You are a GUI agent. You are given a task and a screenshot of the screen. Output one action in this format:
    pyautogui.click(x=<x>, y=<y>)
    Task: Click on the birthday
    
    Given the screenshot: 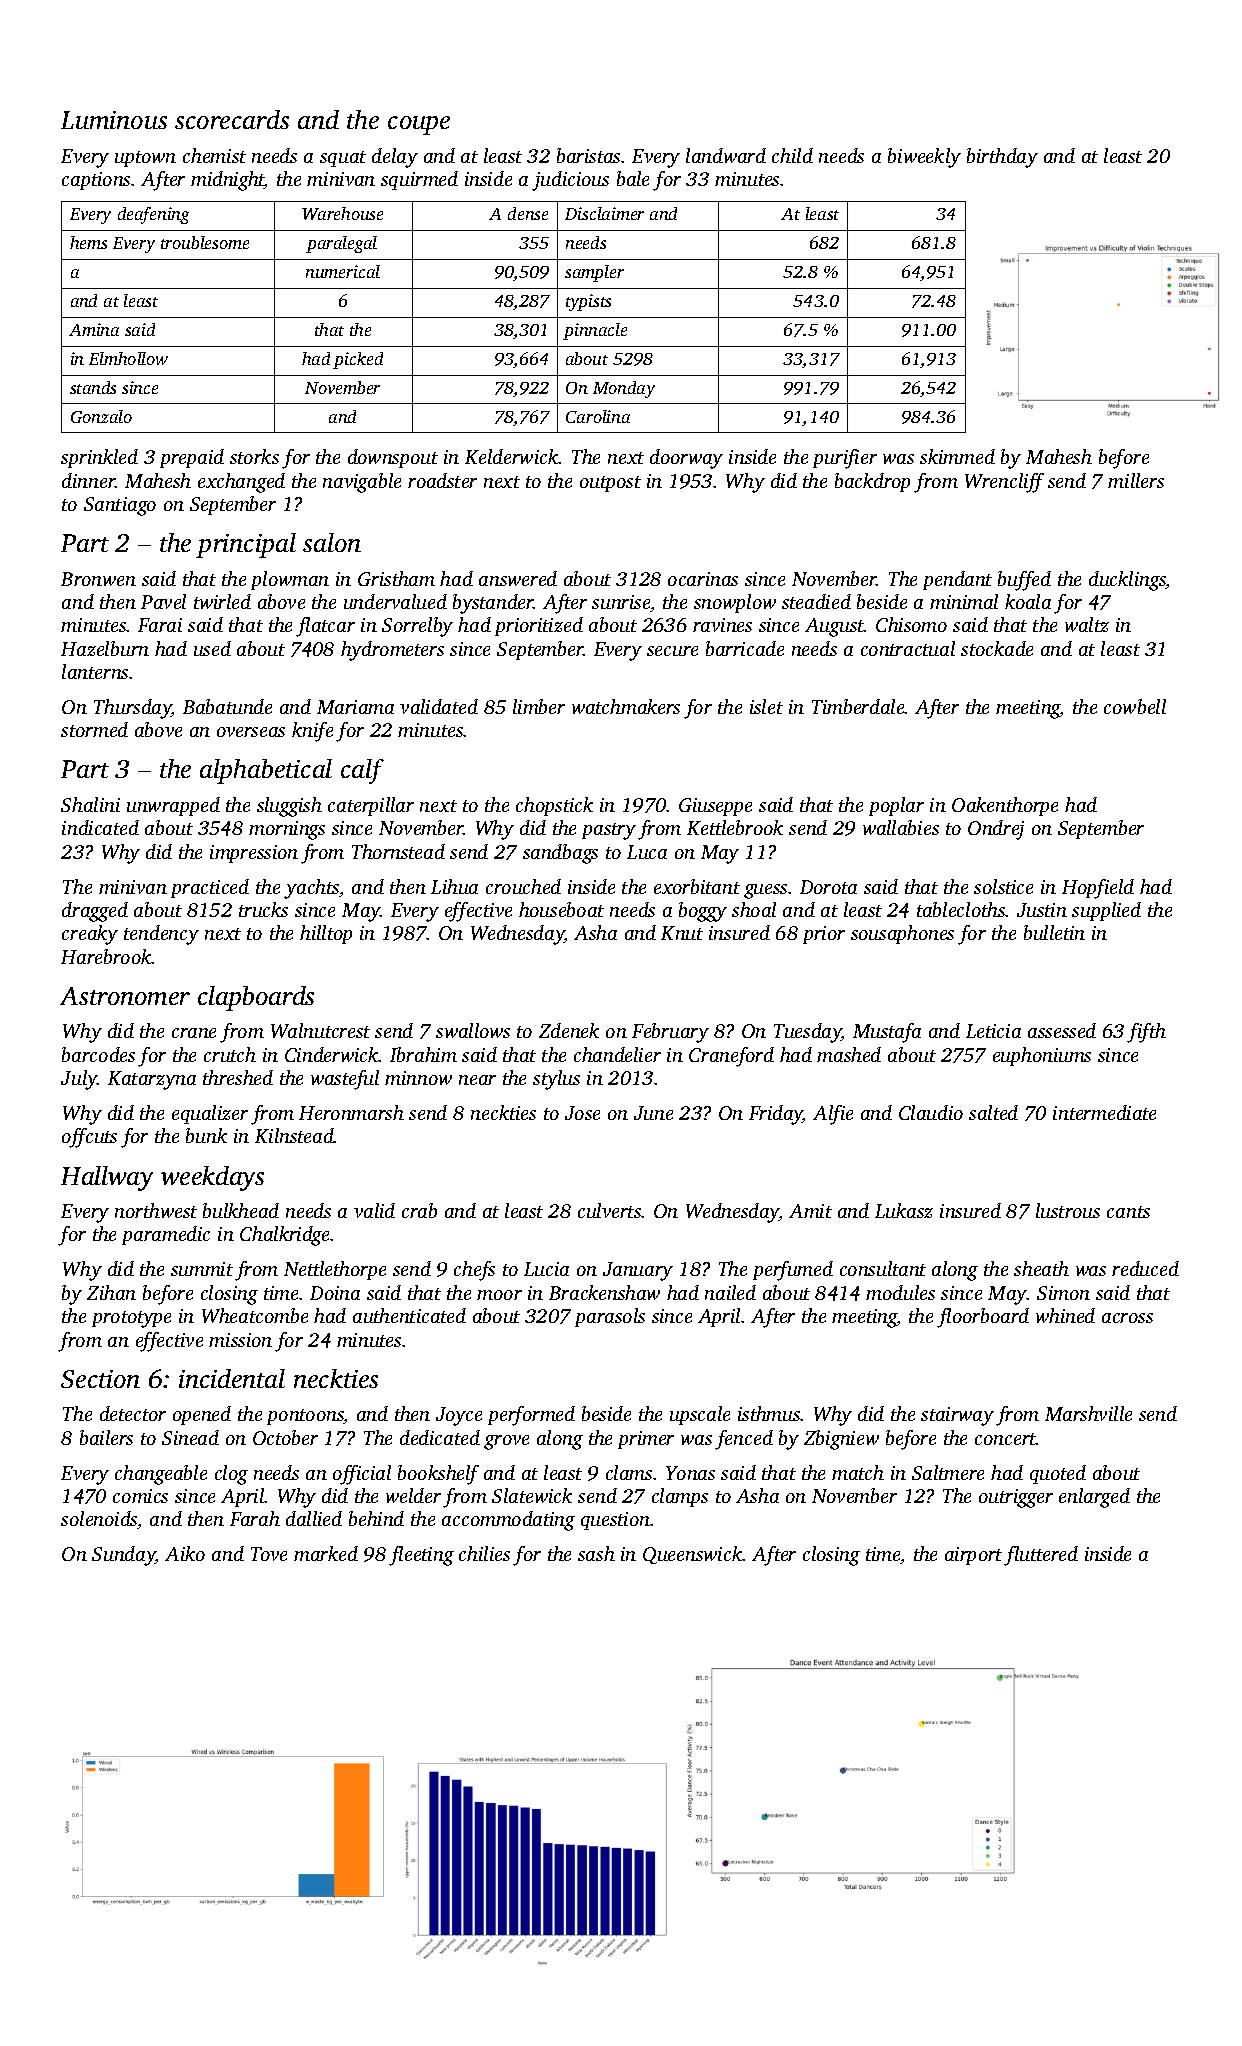 What is the action you would take?
    pyautogui.click(x=1002, y=158)
